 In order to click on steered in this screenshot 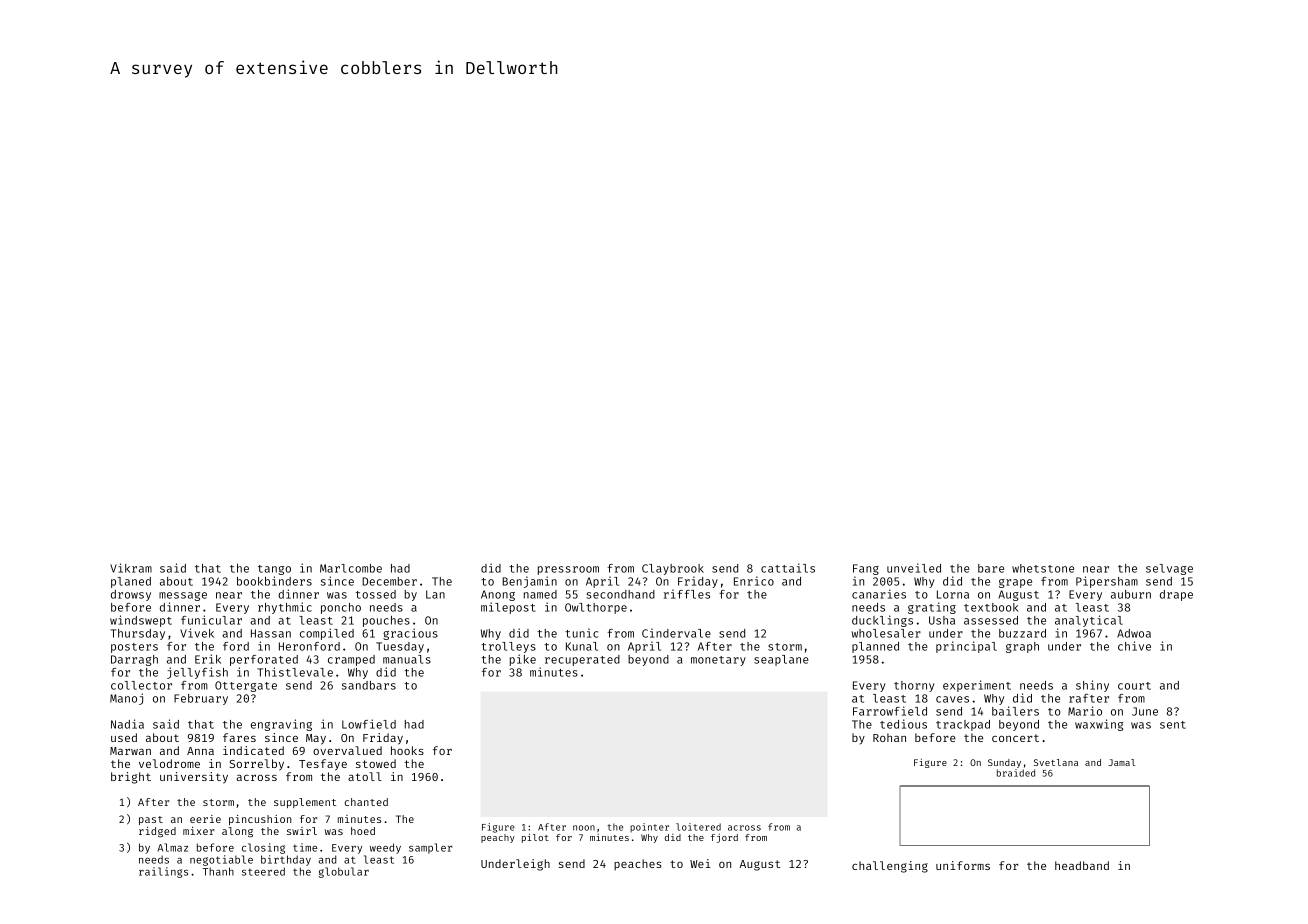, I will do `click(263, 871)`.
